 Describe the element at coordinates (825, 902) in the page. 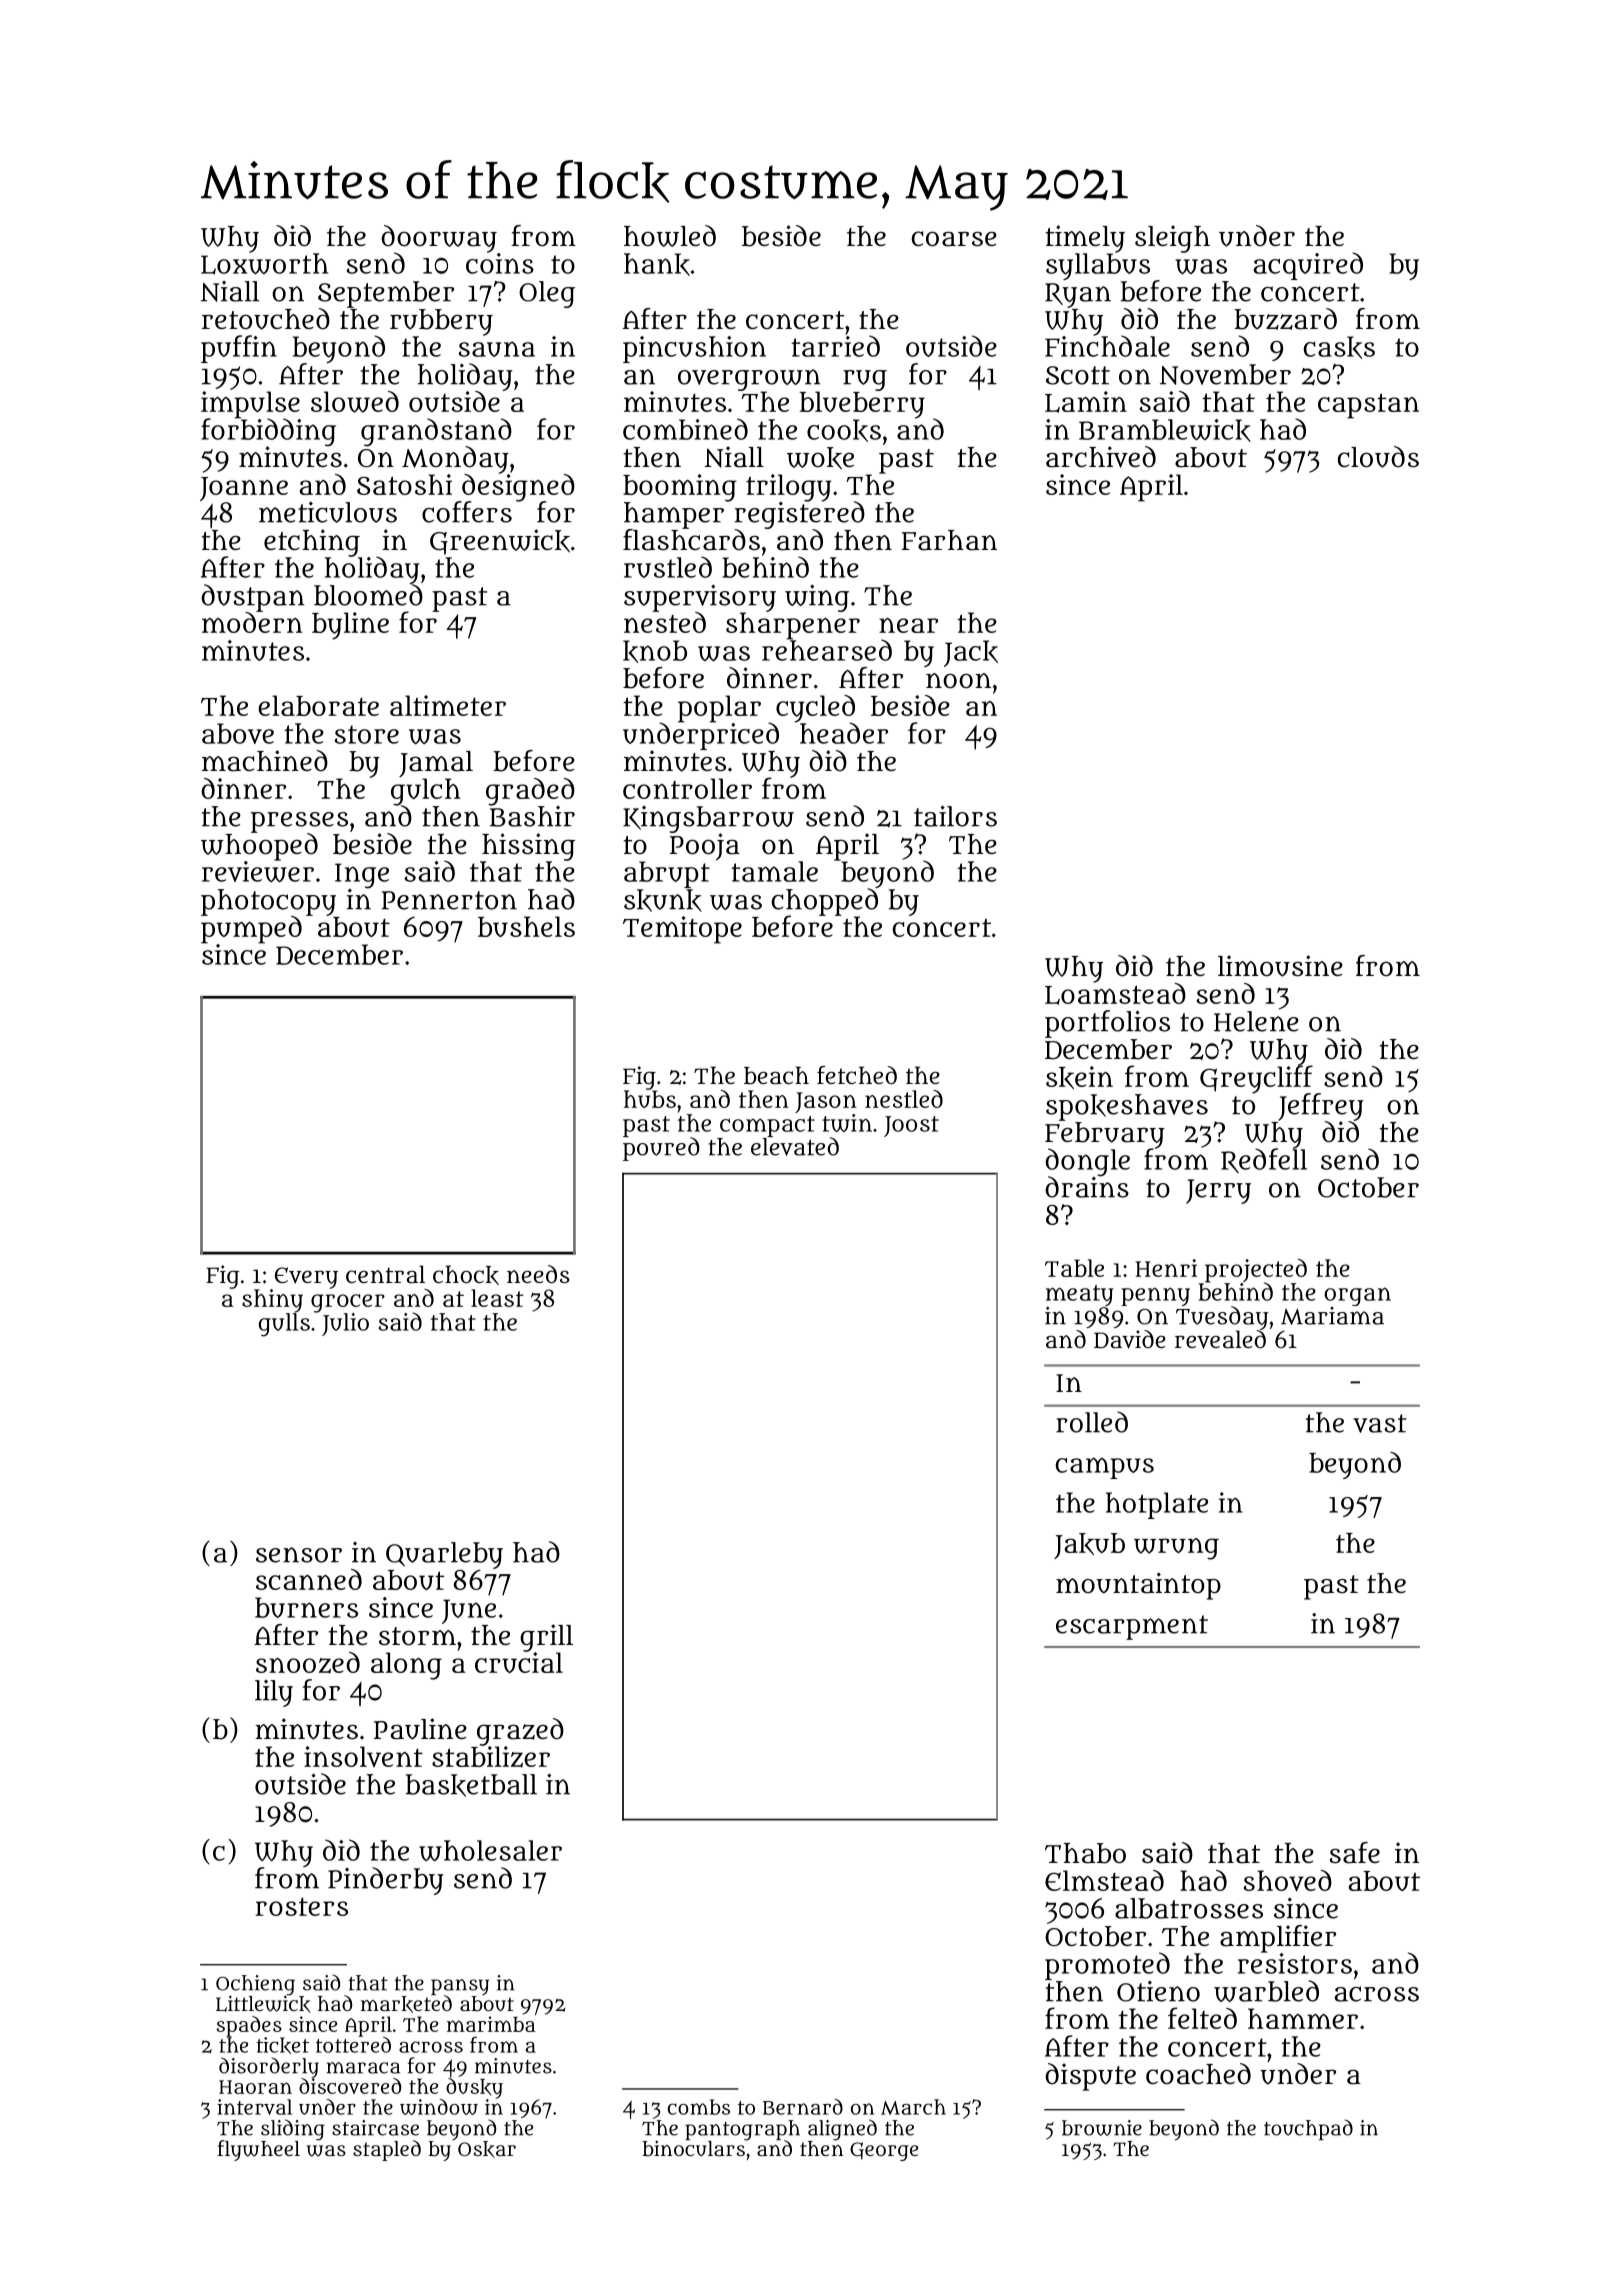

I see `chopped` at that location.
